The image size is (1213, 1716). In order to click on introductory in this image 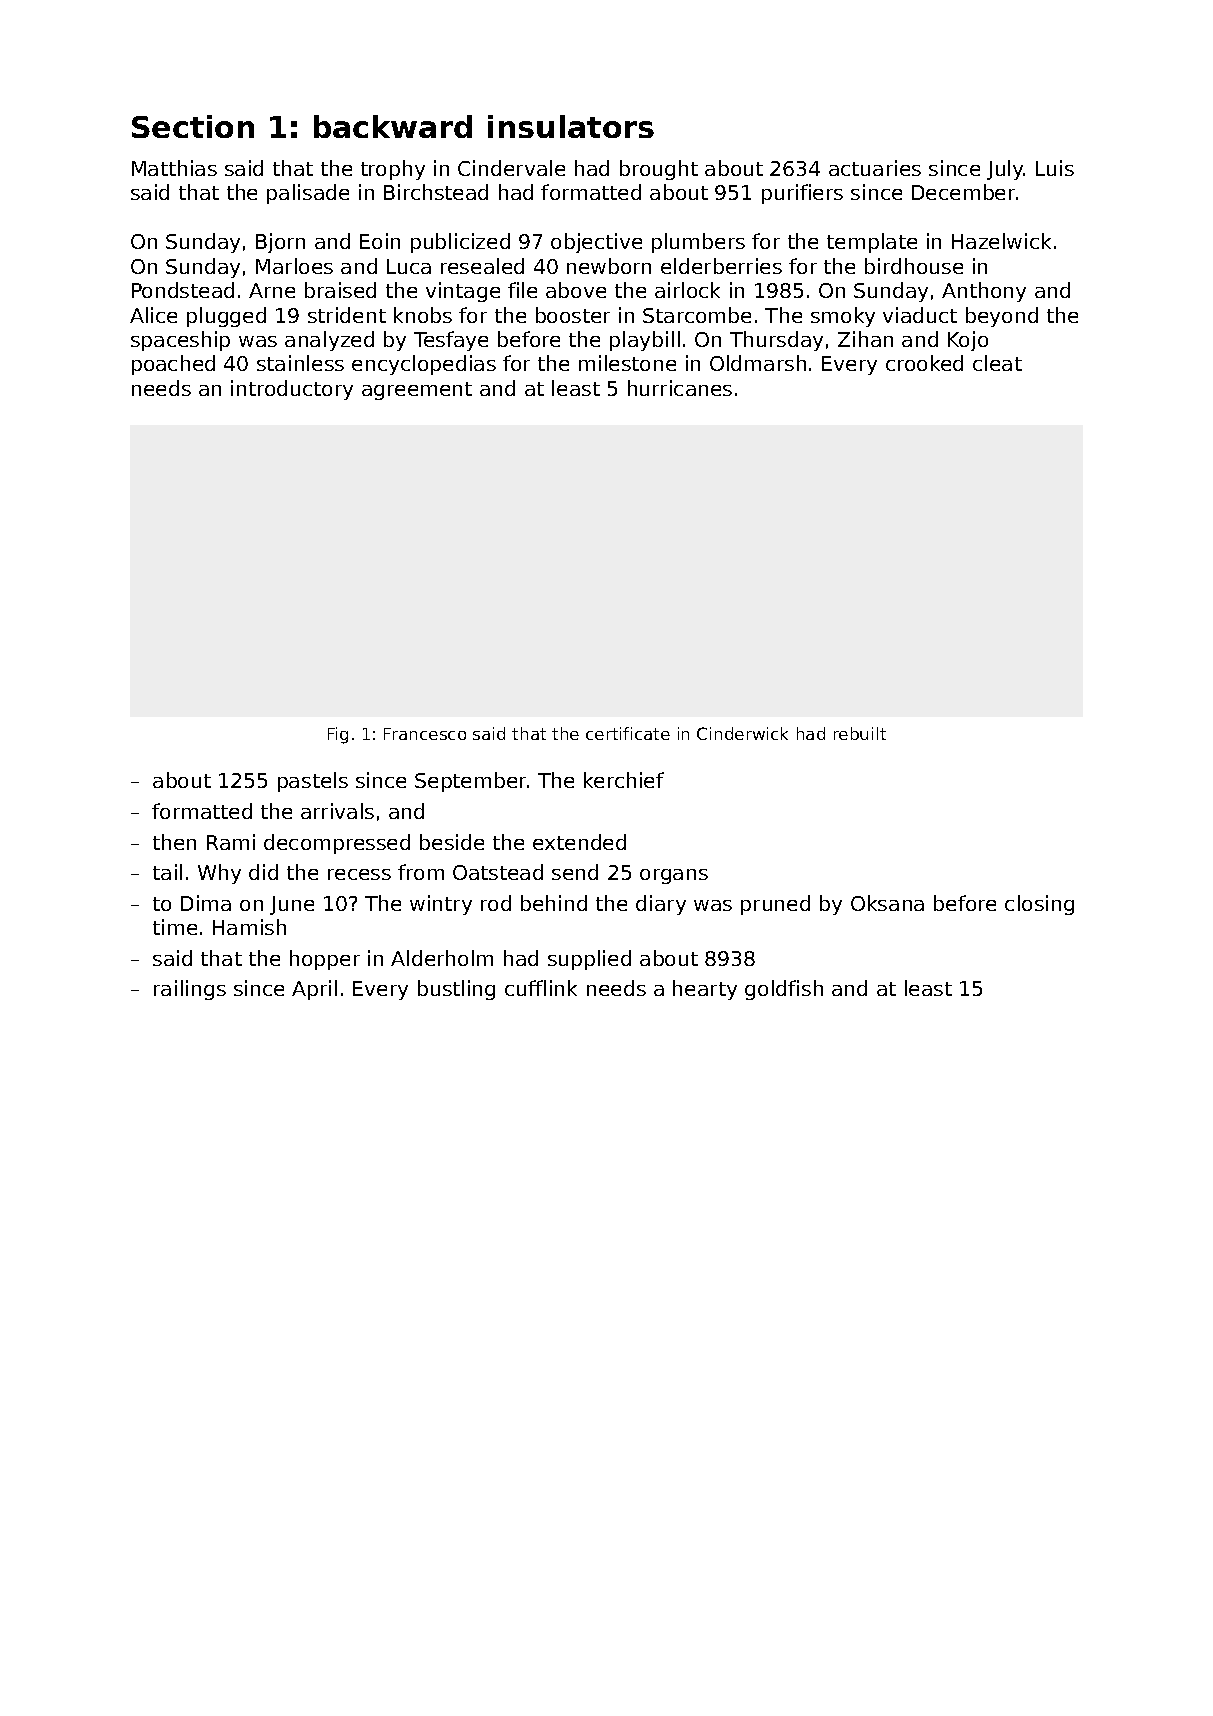, I will do `click(292, 390)`.
